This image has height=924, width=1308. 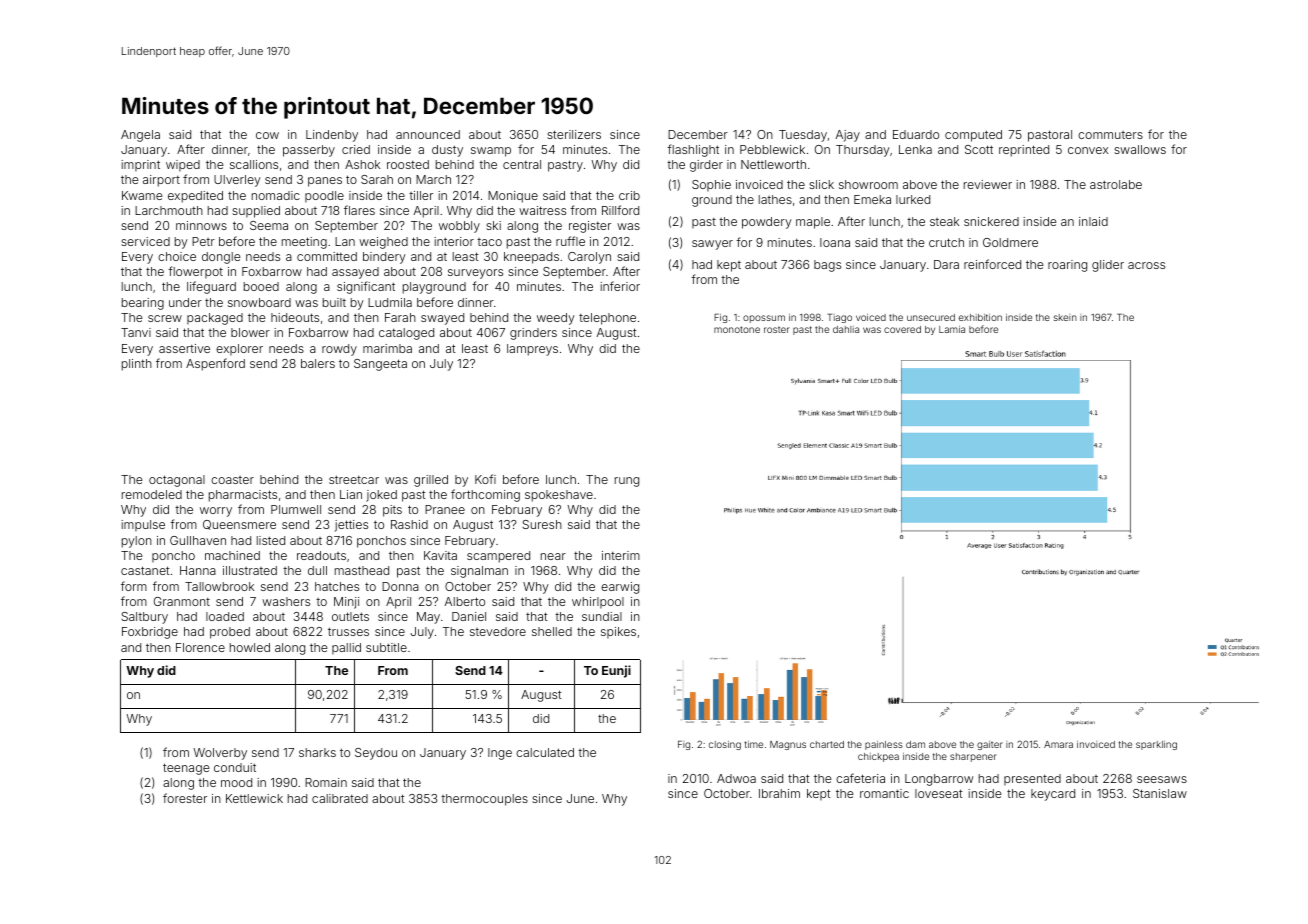 I want to click on Sangeeta, so click(x=380, y=365).
